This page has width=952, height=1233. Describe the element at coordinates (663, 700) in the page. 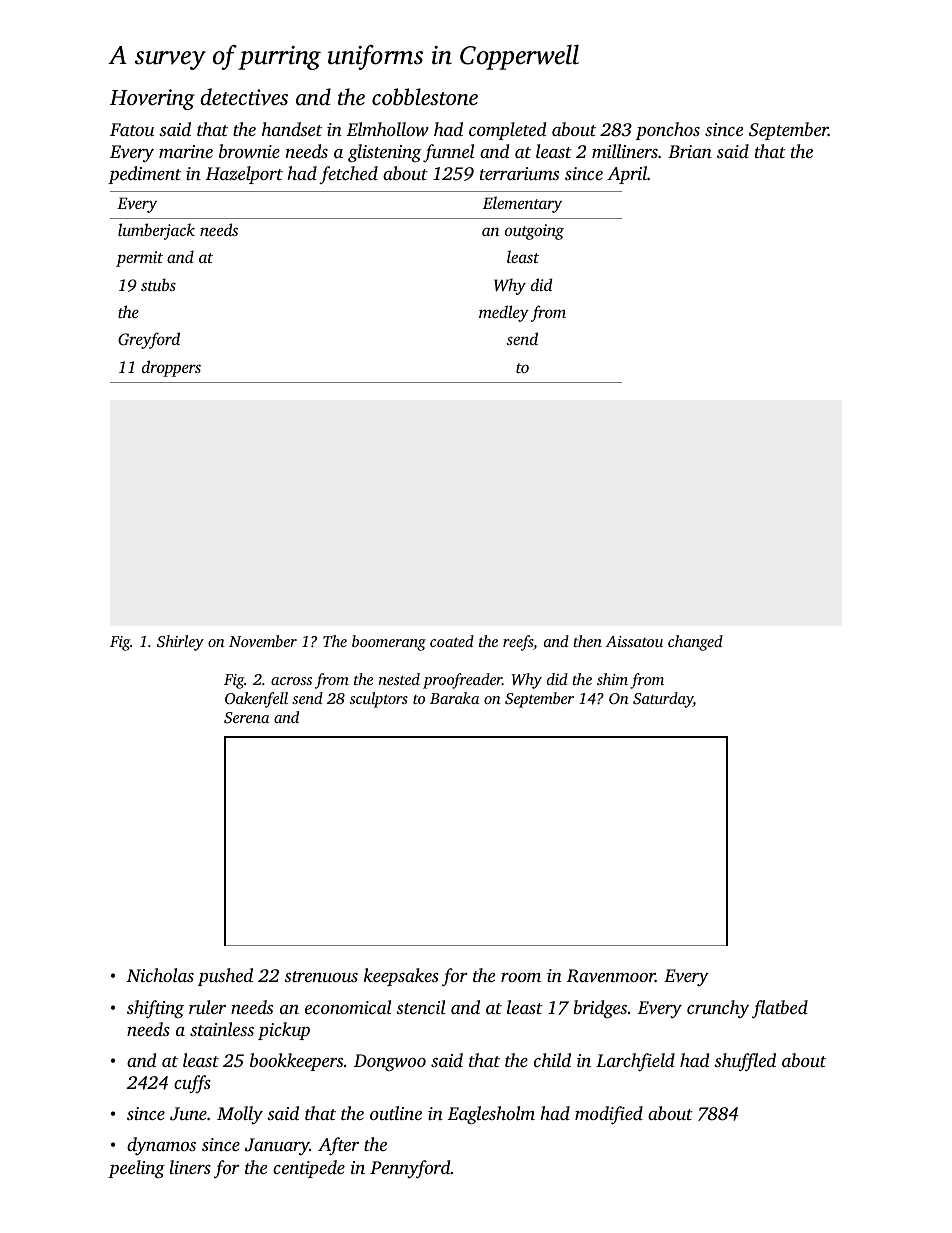

I see `Saturday` at that location.
